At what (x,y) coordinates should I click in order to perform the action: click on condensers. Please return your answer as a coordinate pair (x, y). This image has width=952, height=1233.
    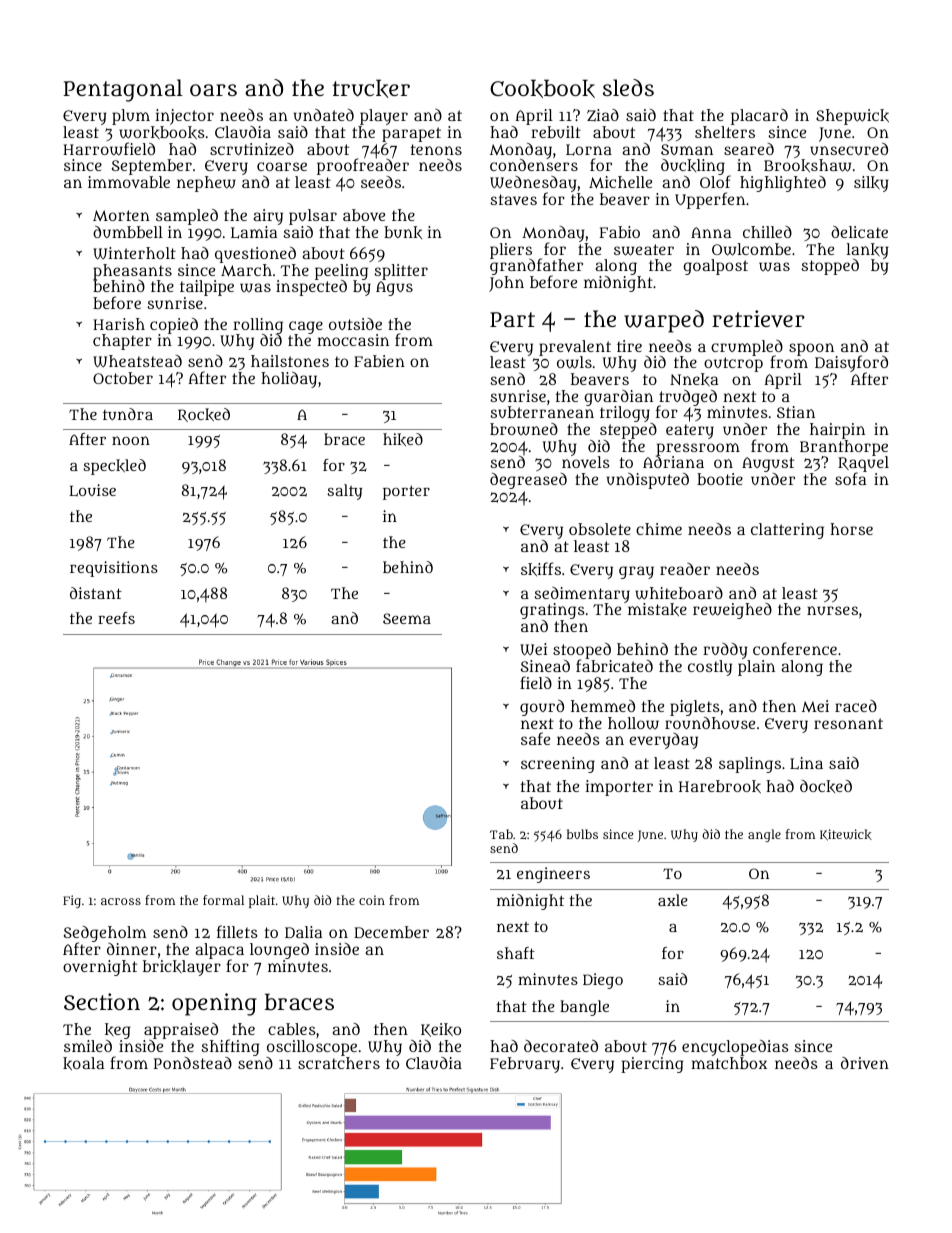
    Looking at the image, I should click on (534, 165).
